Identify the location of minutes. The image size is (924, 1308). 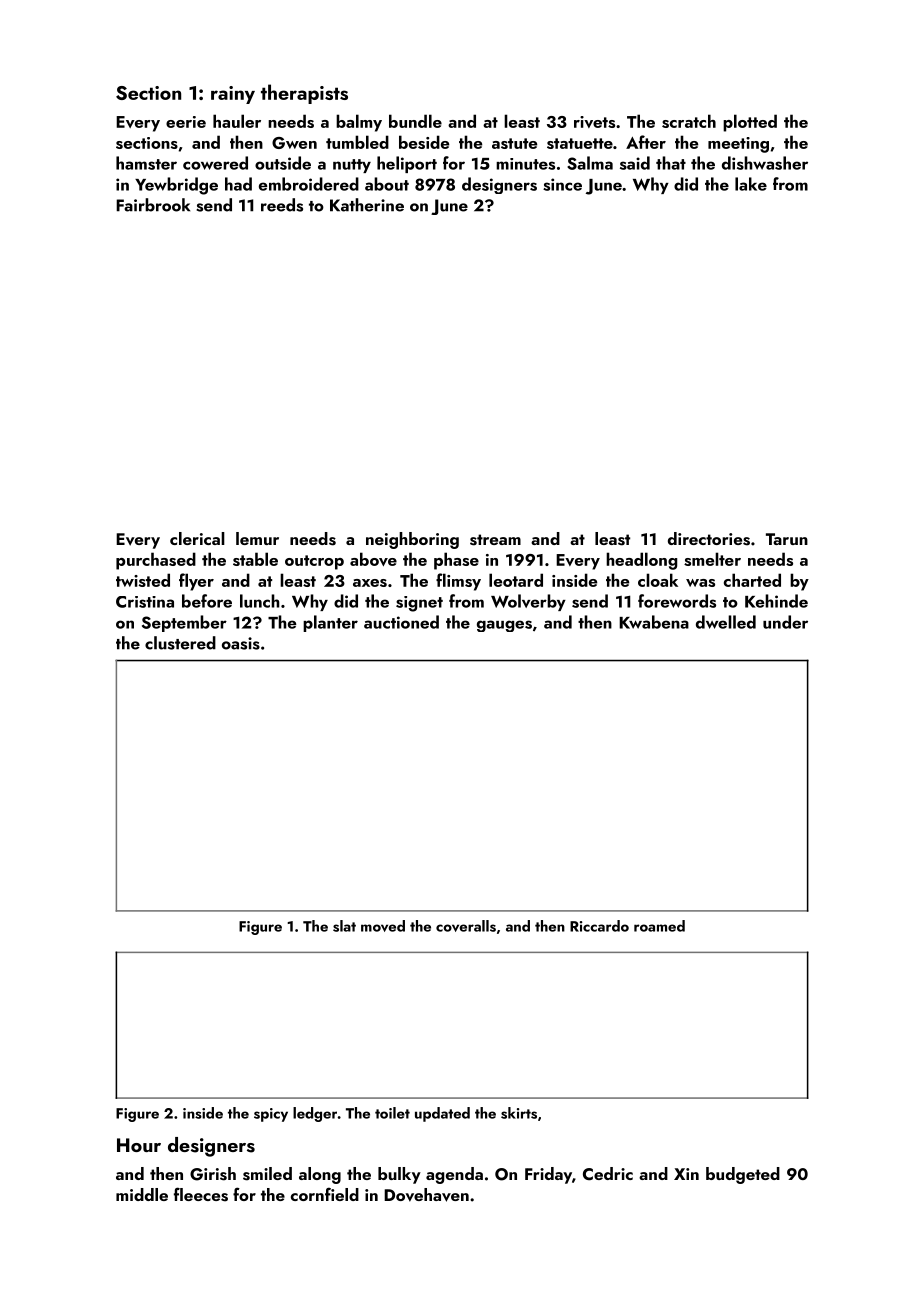
(525, 164).
